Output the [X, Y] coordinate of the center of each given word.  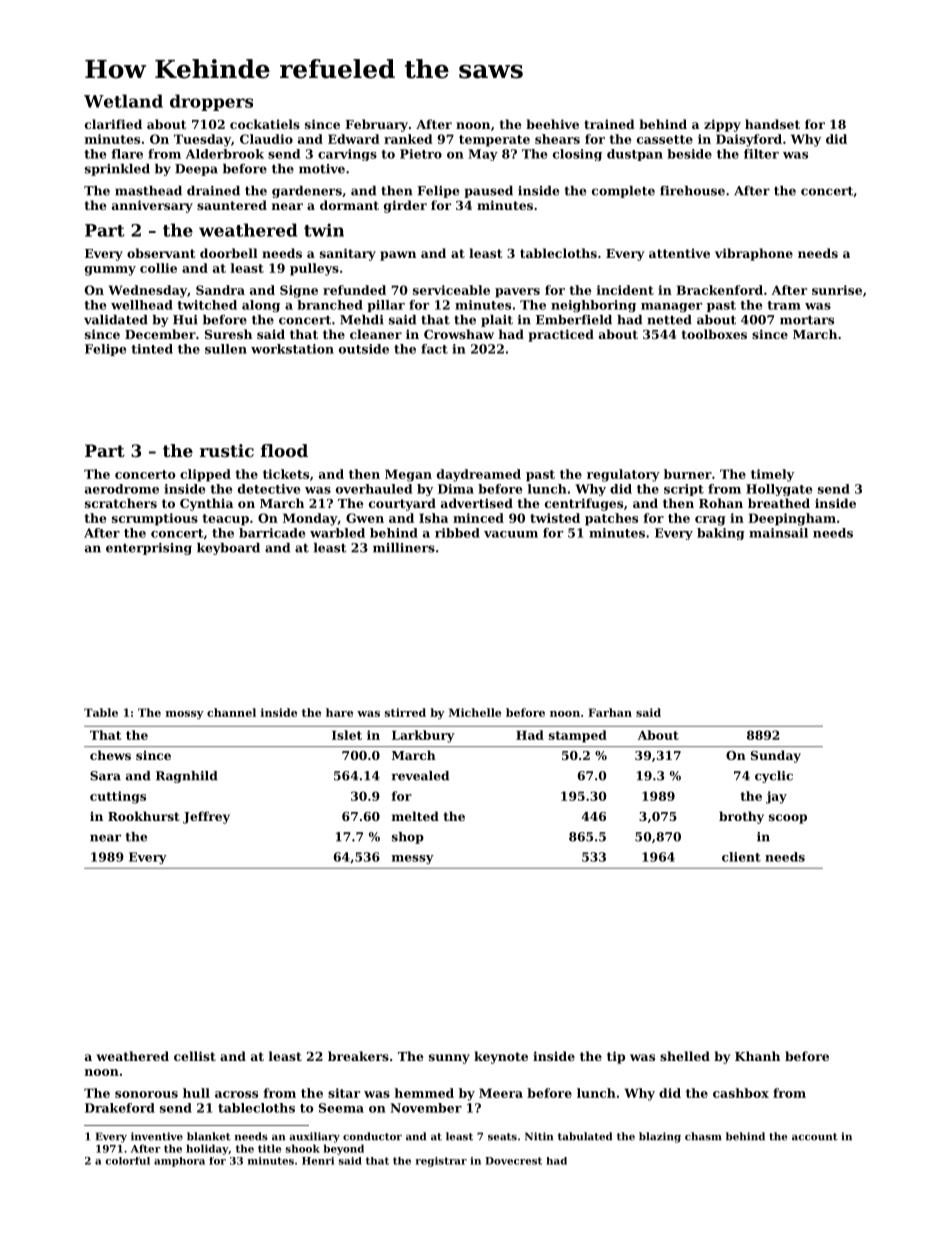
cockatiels [265, 124]
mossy [185, 715]
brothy [741, 817]
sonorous [146, 1094]
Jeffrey [206, 817]
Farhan [610, 712]
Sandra [220, 290]
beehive [552, 124]
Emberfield [574, 320]
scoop [788, 819]
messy [413, 859]
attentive [679, 253]
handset [772, 124]
